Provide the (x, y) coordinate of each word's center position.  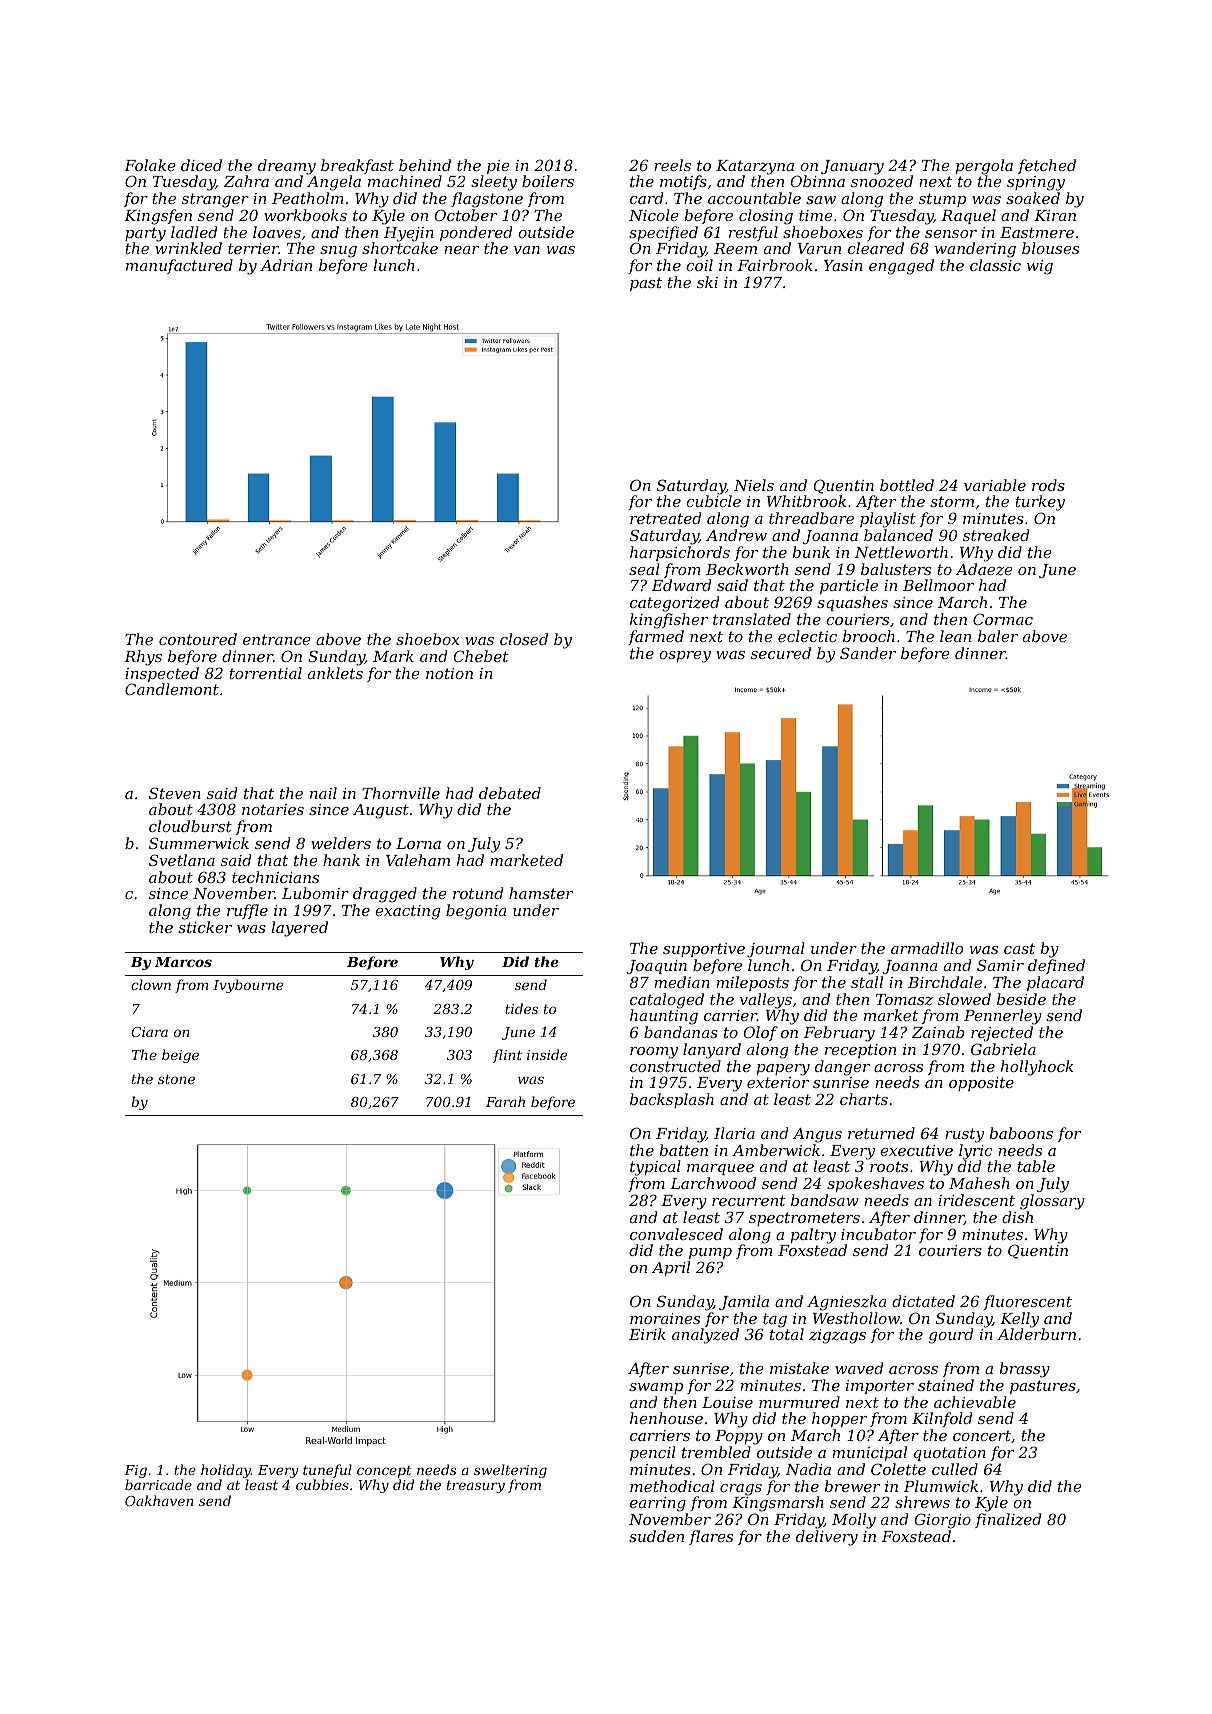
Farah (505, 1101)
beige (180, 1056)
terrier (253, 248)
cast (1019, 948)
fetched (1047, 166)
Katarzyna (755, 167)
